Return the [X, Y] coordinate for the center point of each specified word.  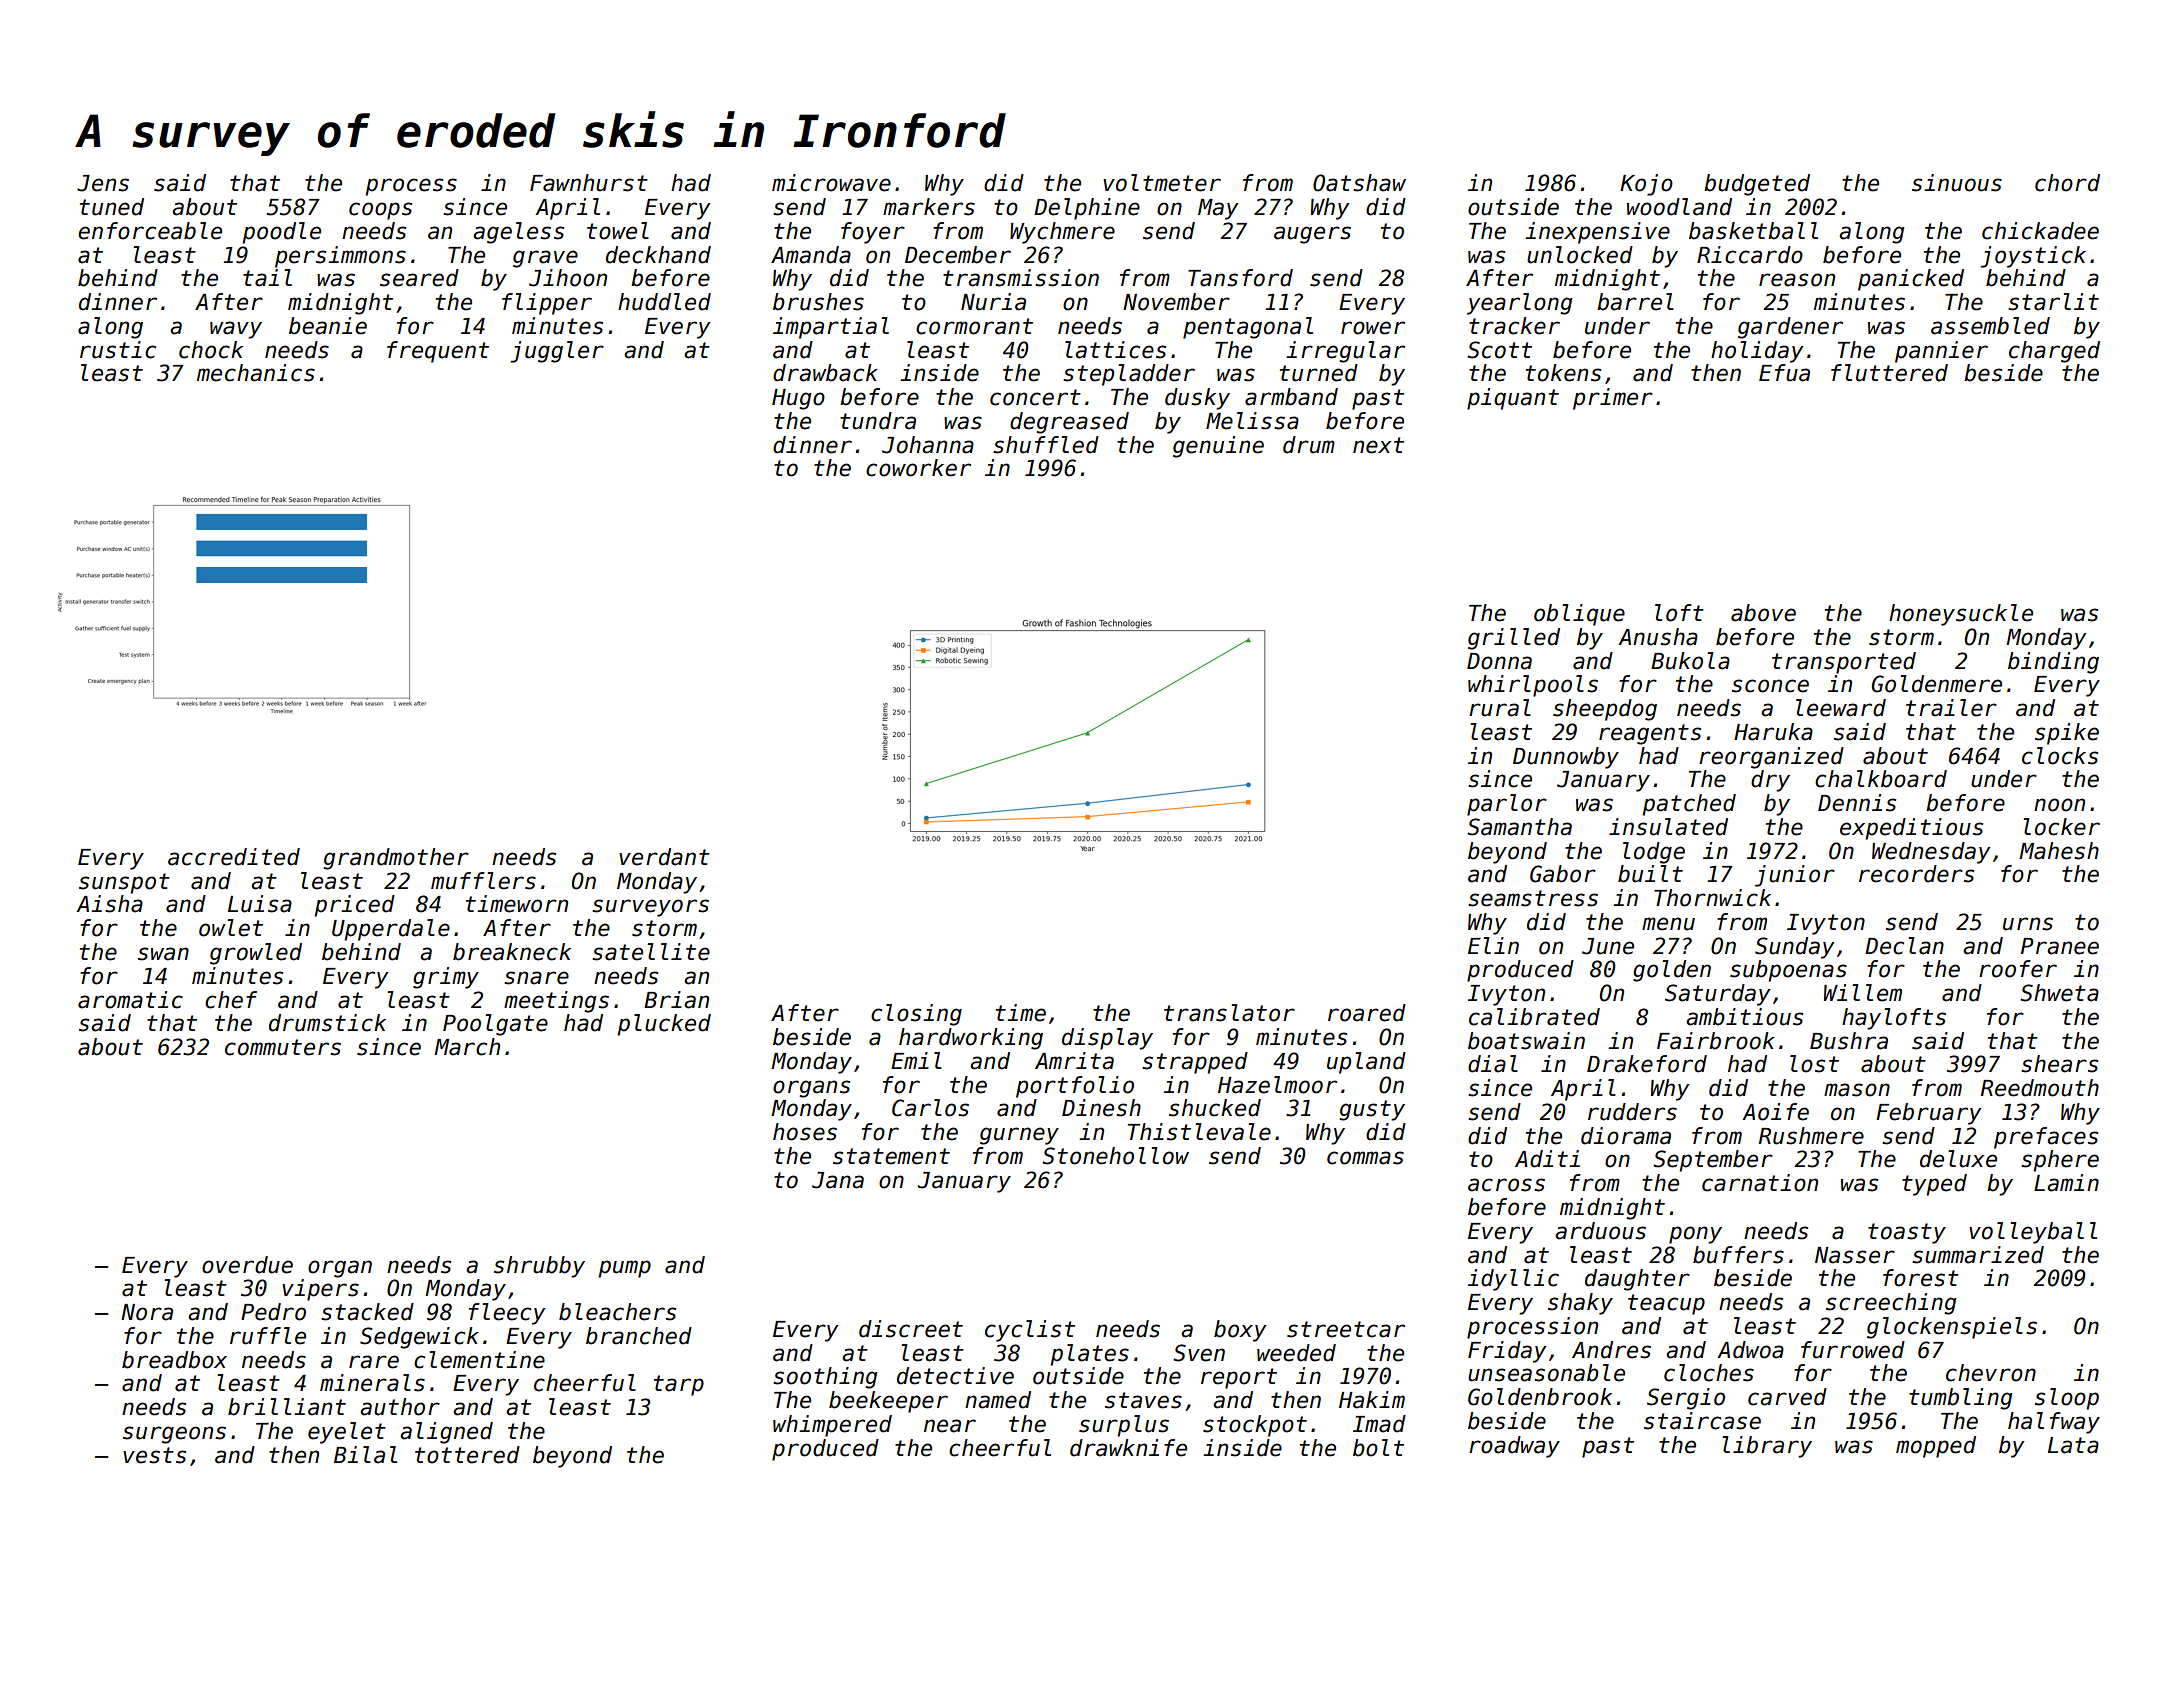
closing [916, 1015]
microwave [831, 183]
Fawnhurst [589, 183]
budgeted [1757, 185]
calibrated [1534, 1017]
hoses [805, 1132]
